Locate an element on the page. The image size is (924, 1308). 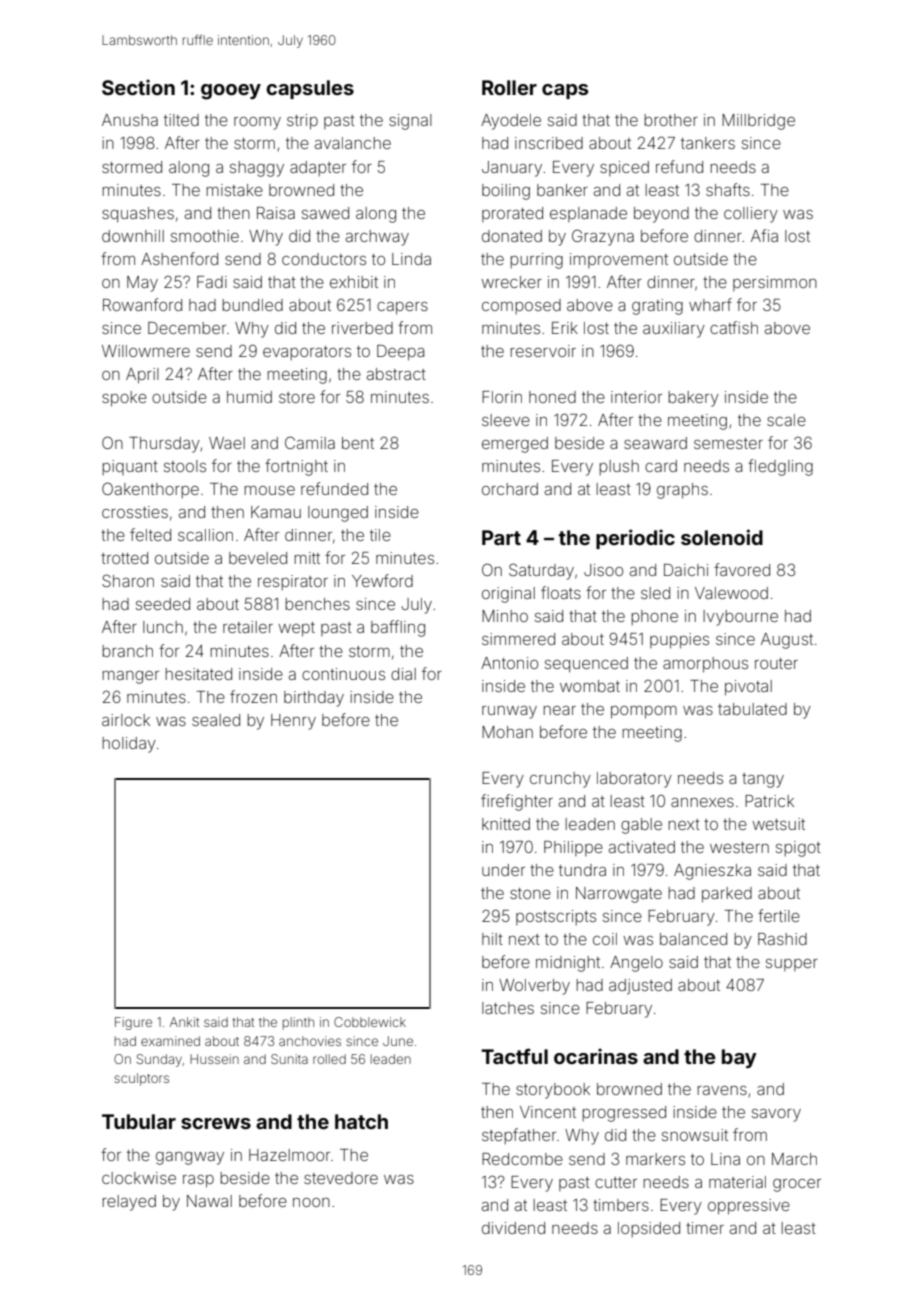
Henry is located at coordinates (293, 722).
